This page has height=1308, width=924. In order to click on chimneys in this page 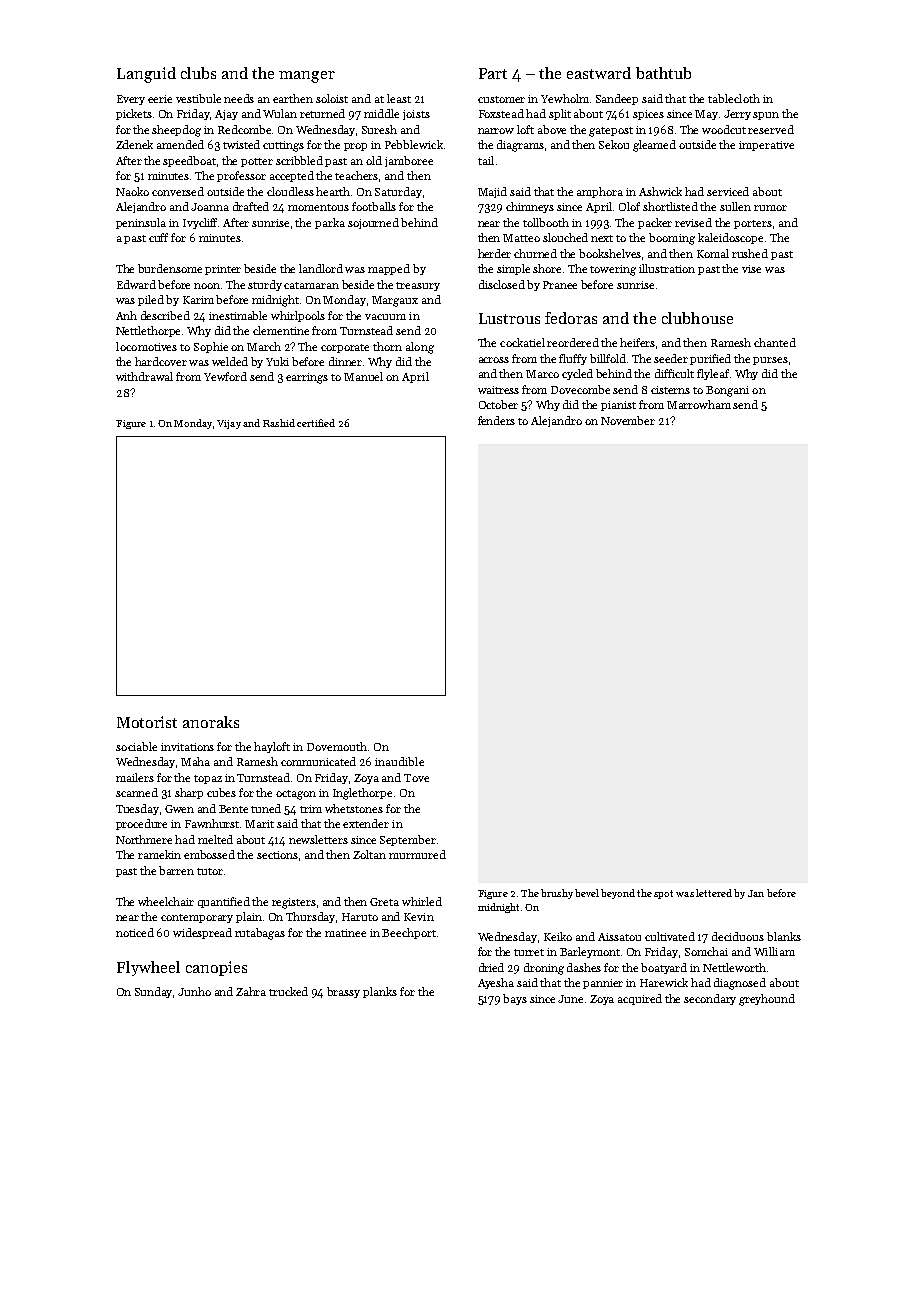, I will do `click(530, 207)`.
